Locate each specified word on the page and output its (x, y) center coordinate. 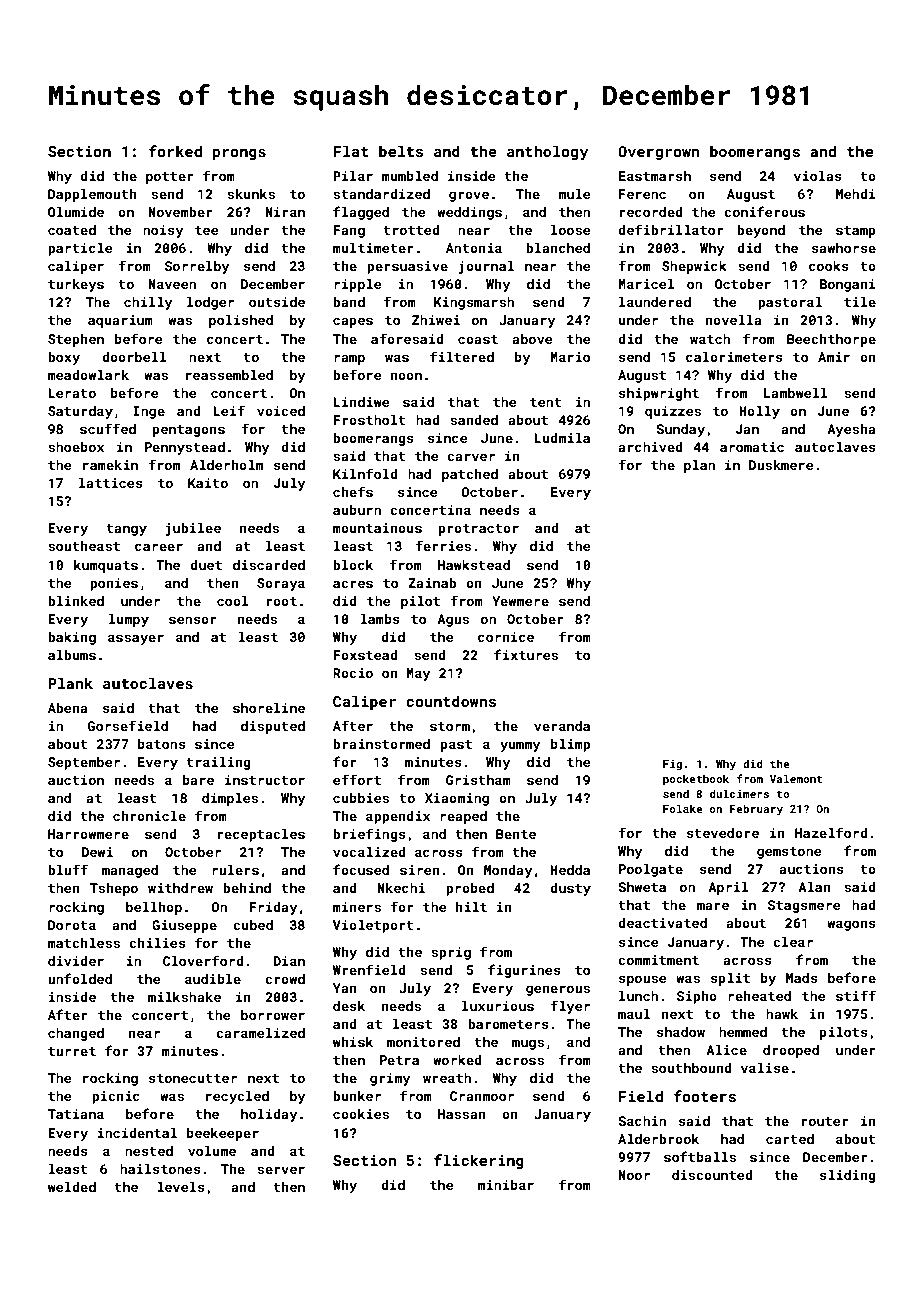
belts (401, 151)
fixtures (526, 654)
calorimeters (734, 357)
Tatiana (76, 1114)
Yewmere (520, 601)
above (532, 339)
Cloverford (203, 960)
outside (277, 302)
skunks (251, 194)
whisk (353, 1042)
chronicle (149, 816)
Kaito (208, 483)
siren (420, 870)
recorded (651, 212)
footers (705, 1096)
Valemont (796, 778)
